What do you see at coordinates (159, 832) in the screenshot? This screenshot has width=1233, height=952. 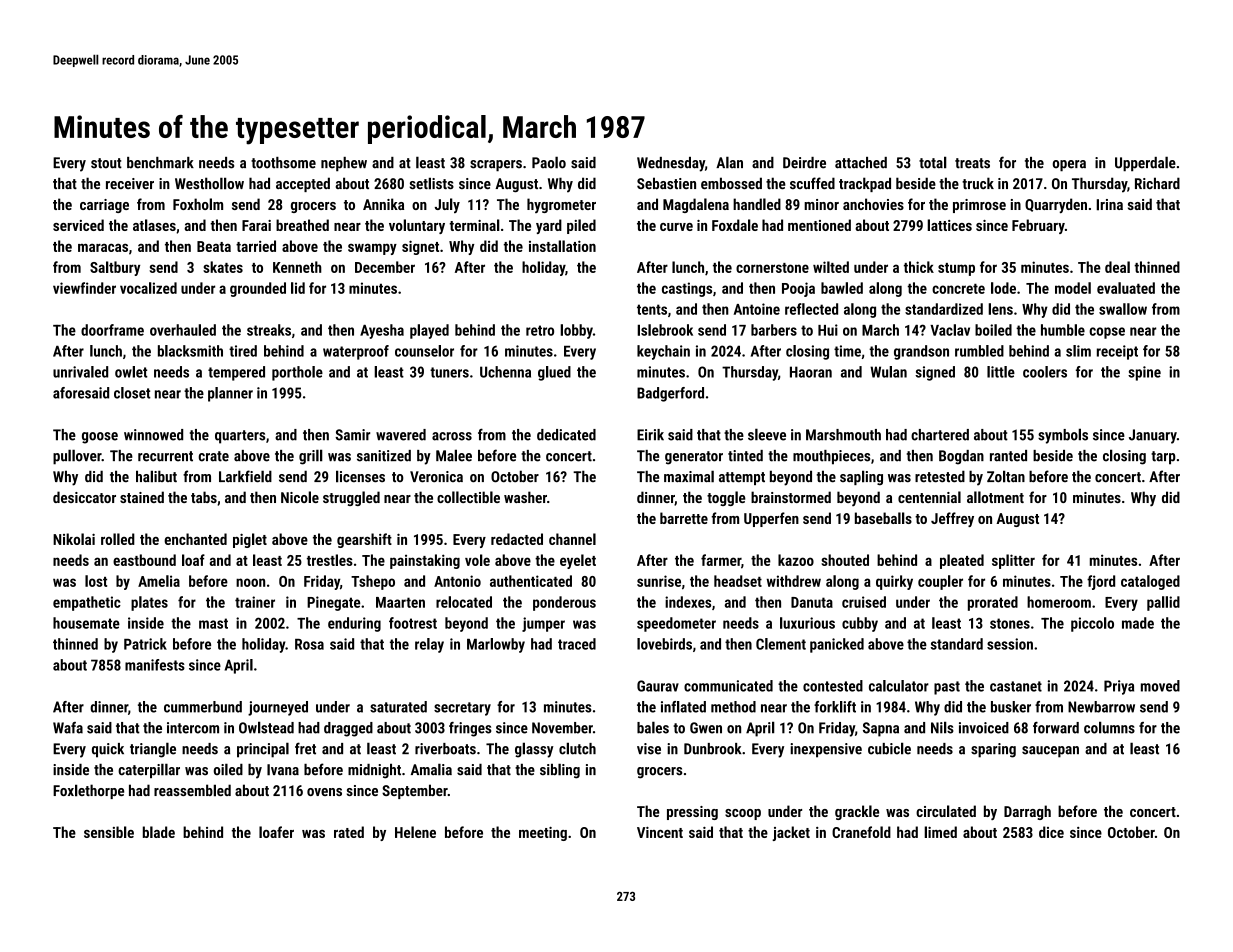 I see `blade` at bounding box center [159, 832].
